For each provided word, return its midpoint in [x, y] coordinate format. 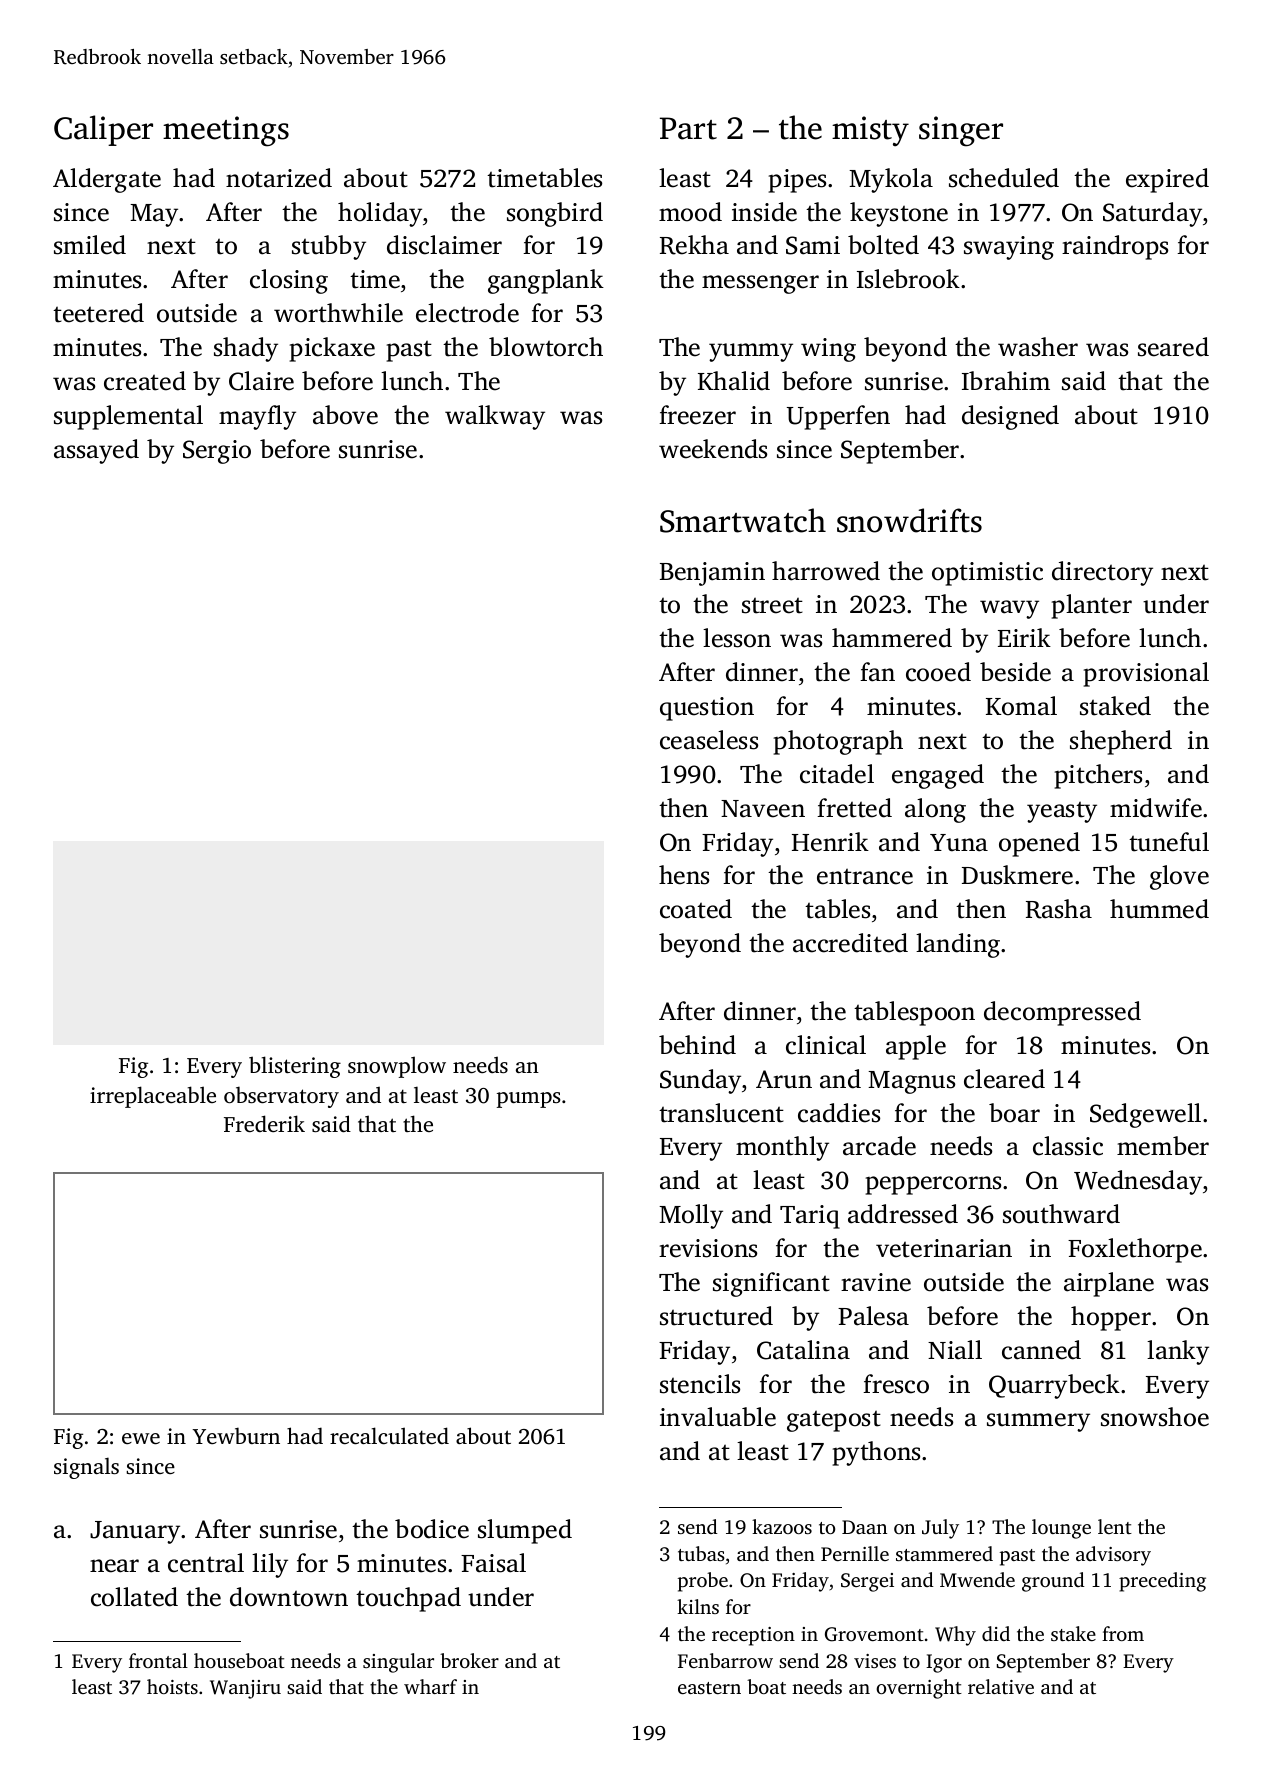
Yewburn [236, 1435]
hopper [1111, 1318]
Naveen [763, 809]
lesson [737, 638]
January [135, 1532]
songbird [555, 214]
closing [289, 281]
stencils [700, 1384]
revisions [708, 1248]
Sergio [217, 452]
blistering [295, 1067]
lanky [1178, 1352]
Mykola [891, 180]
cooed [938, 672]
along [935, 810]
